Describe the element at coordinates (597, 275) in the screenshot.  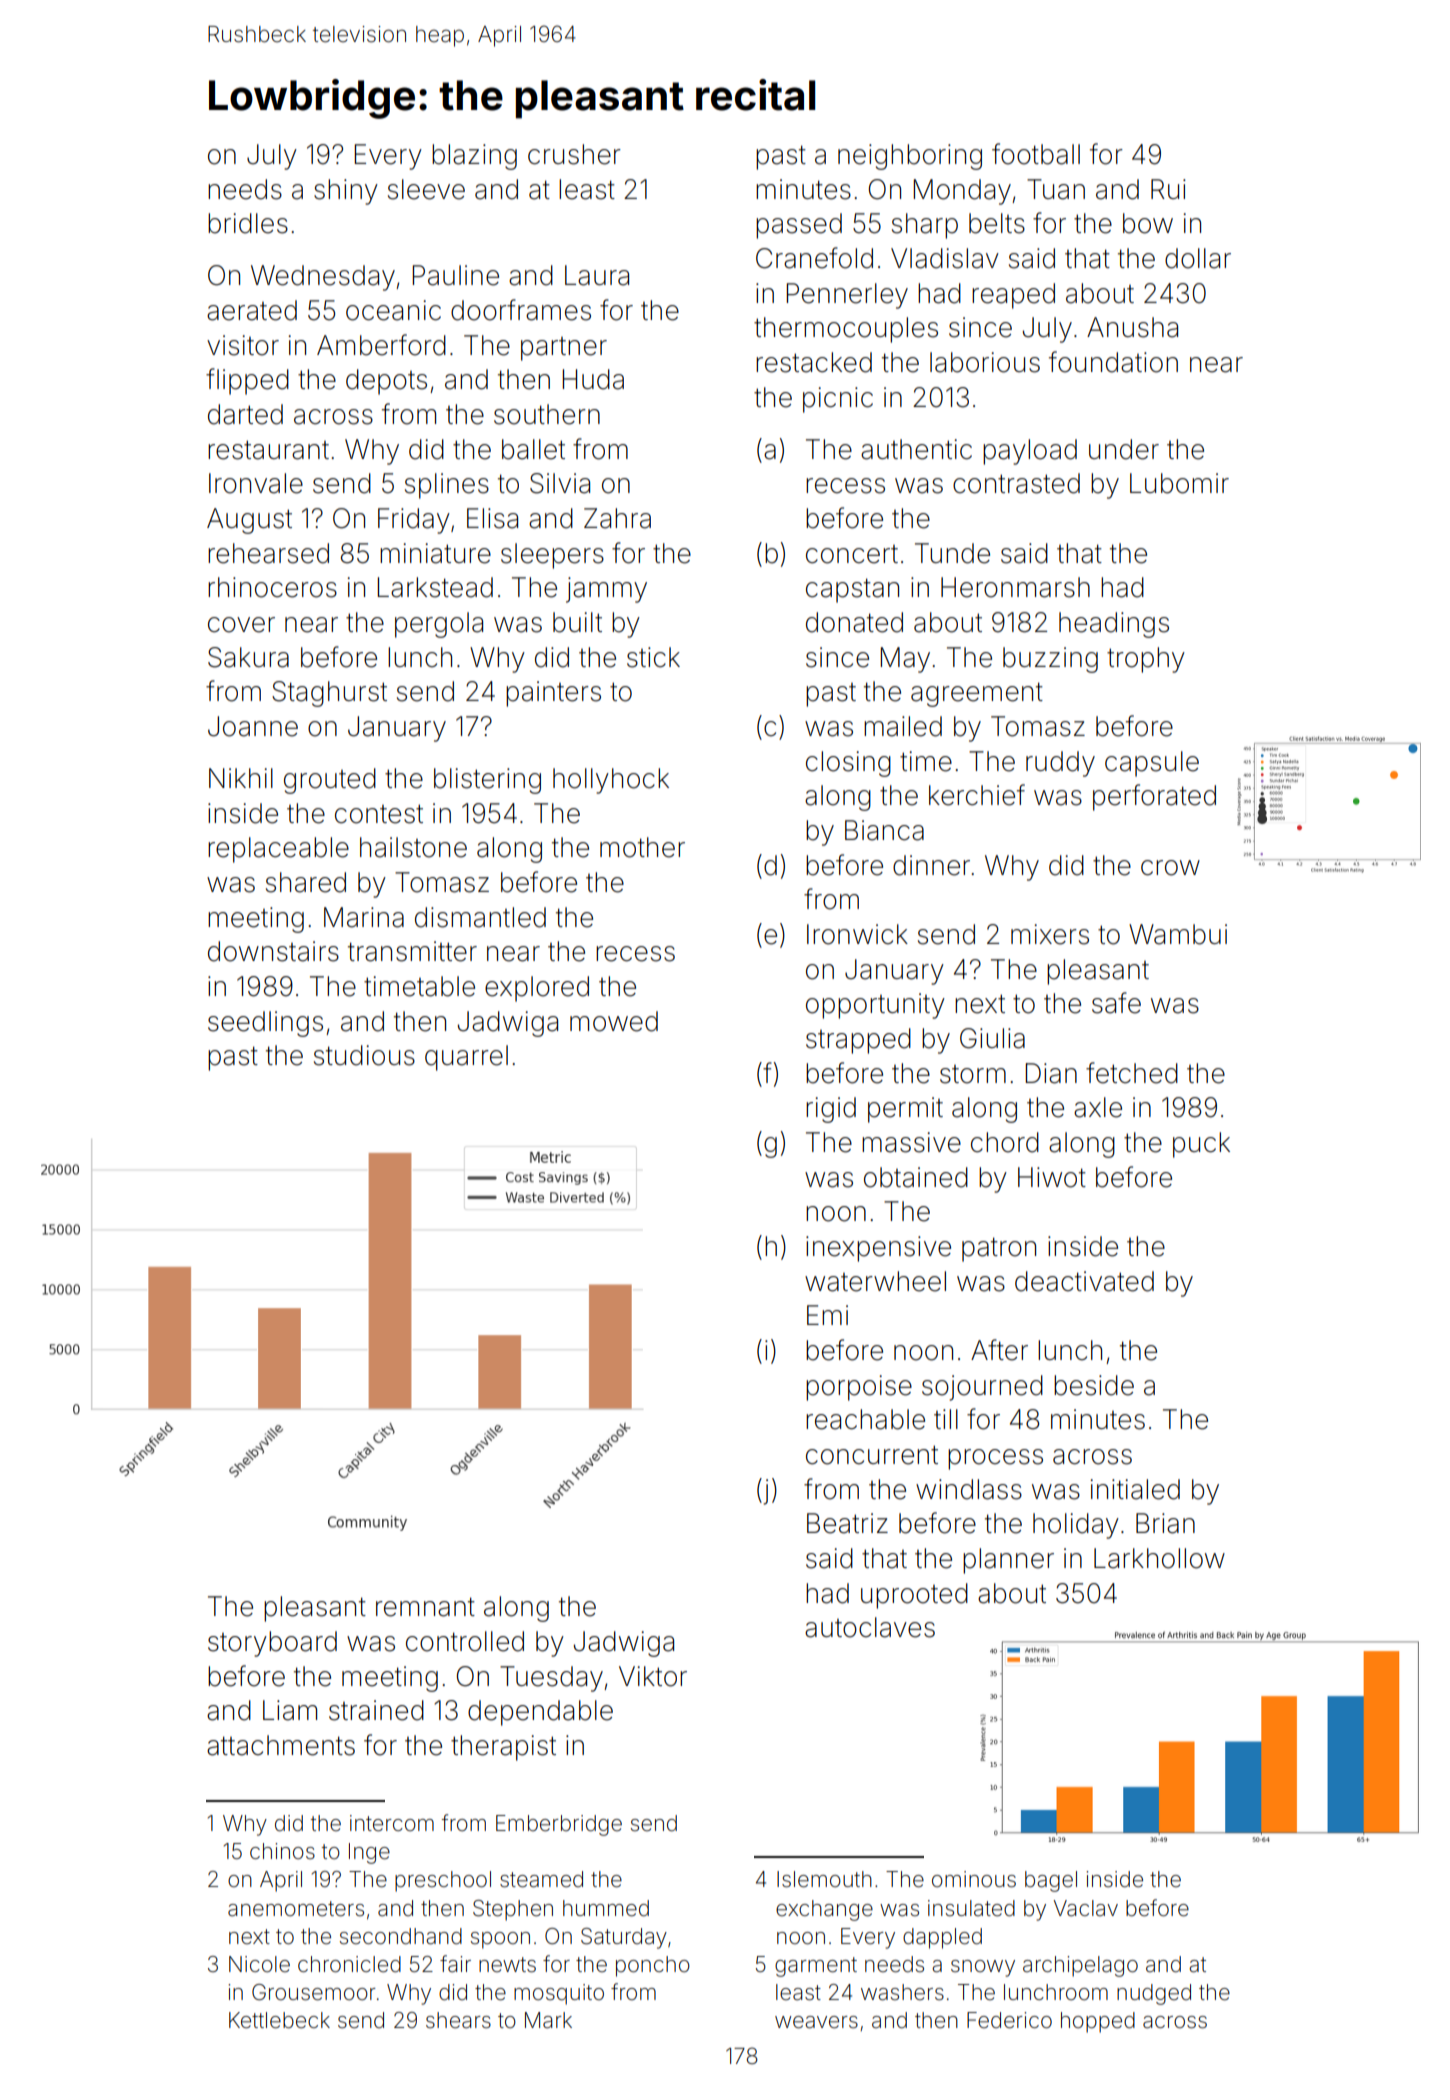
I see `Laura` at that location.
